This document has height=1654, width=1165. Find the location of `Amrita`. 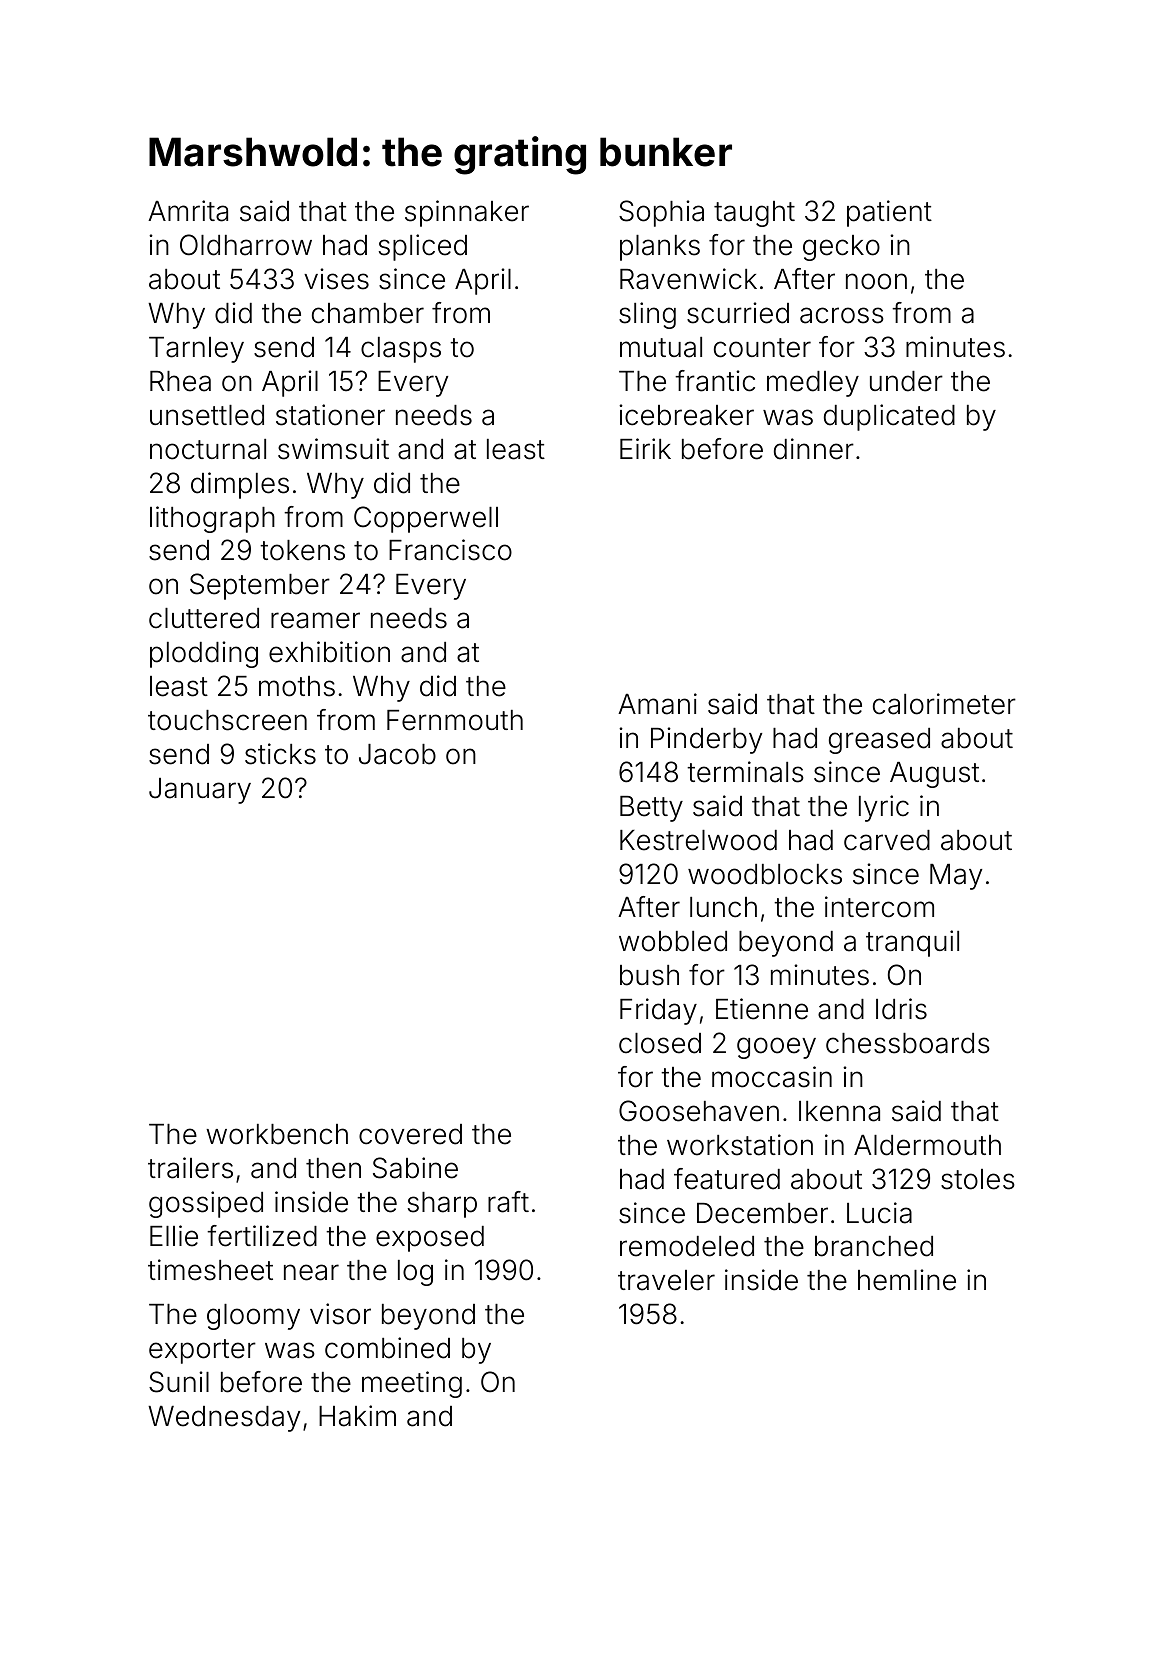

Amrita is located at coordinates (188, 211).
